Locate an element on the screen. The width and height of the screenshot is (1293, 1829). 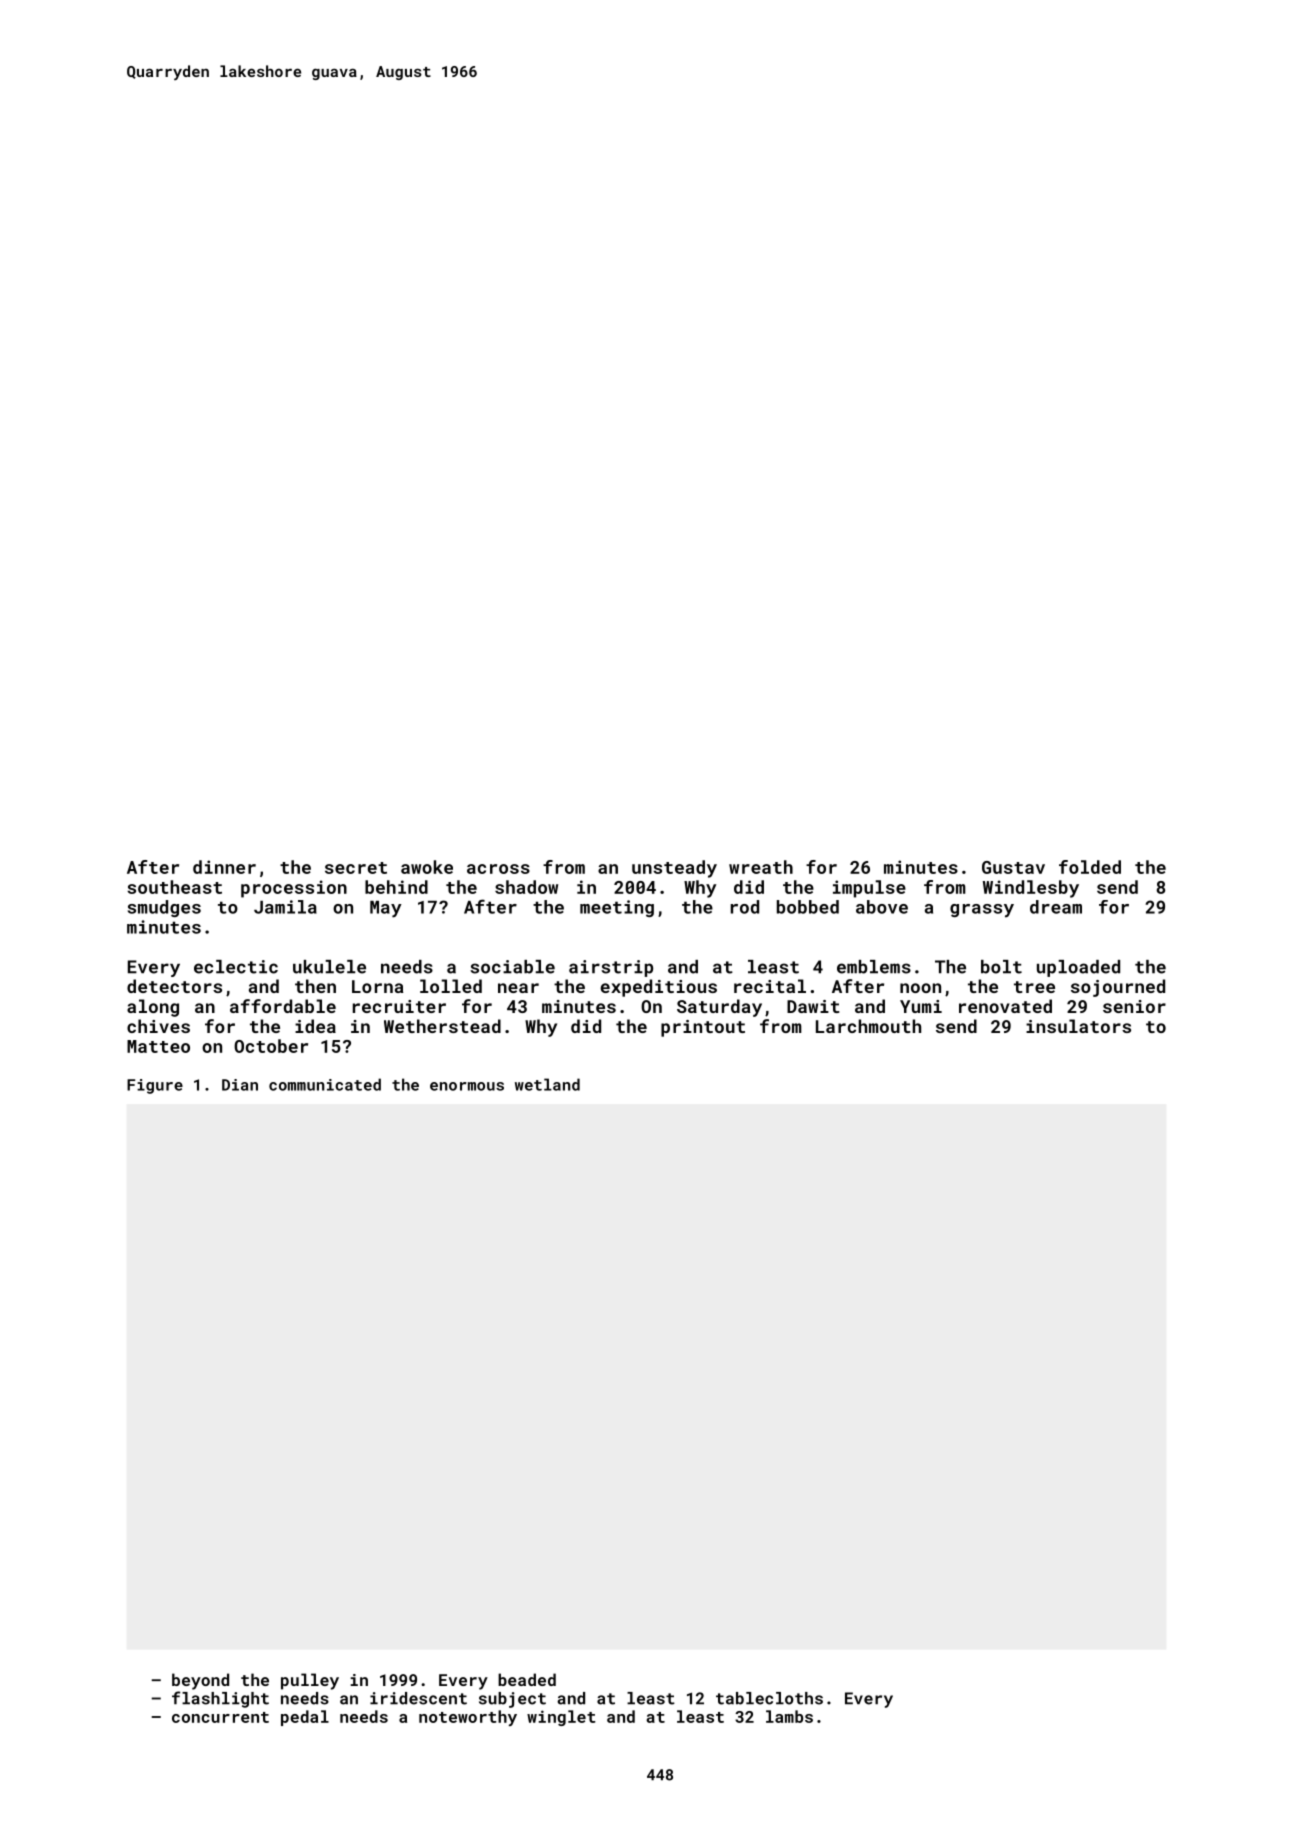
bobbed is located at coordinates (808, 907).
